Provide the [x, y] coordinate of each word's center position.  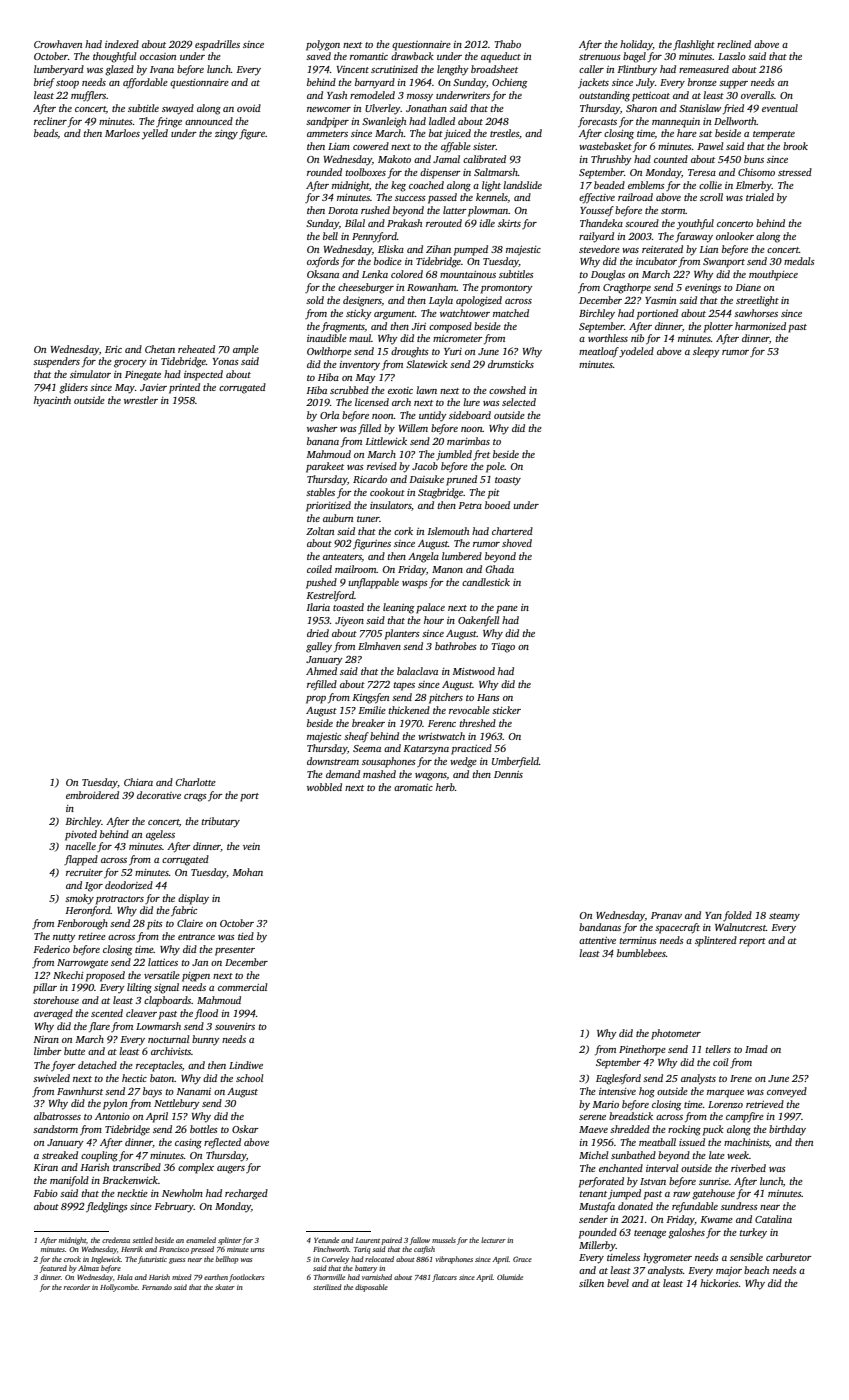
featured [53, 1269]
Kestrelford [330, 596]
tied [246, 936]
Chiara [138, 782]
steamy [784, 917]
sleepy [706, 352]
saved [318, 56]
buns [754, 159]
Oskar [245, 1129]
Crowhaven [58, 44]
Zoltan [320, 531]
